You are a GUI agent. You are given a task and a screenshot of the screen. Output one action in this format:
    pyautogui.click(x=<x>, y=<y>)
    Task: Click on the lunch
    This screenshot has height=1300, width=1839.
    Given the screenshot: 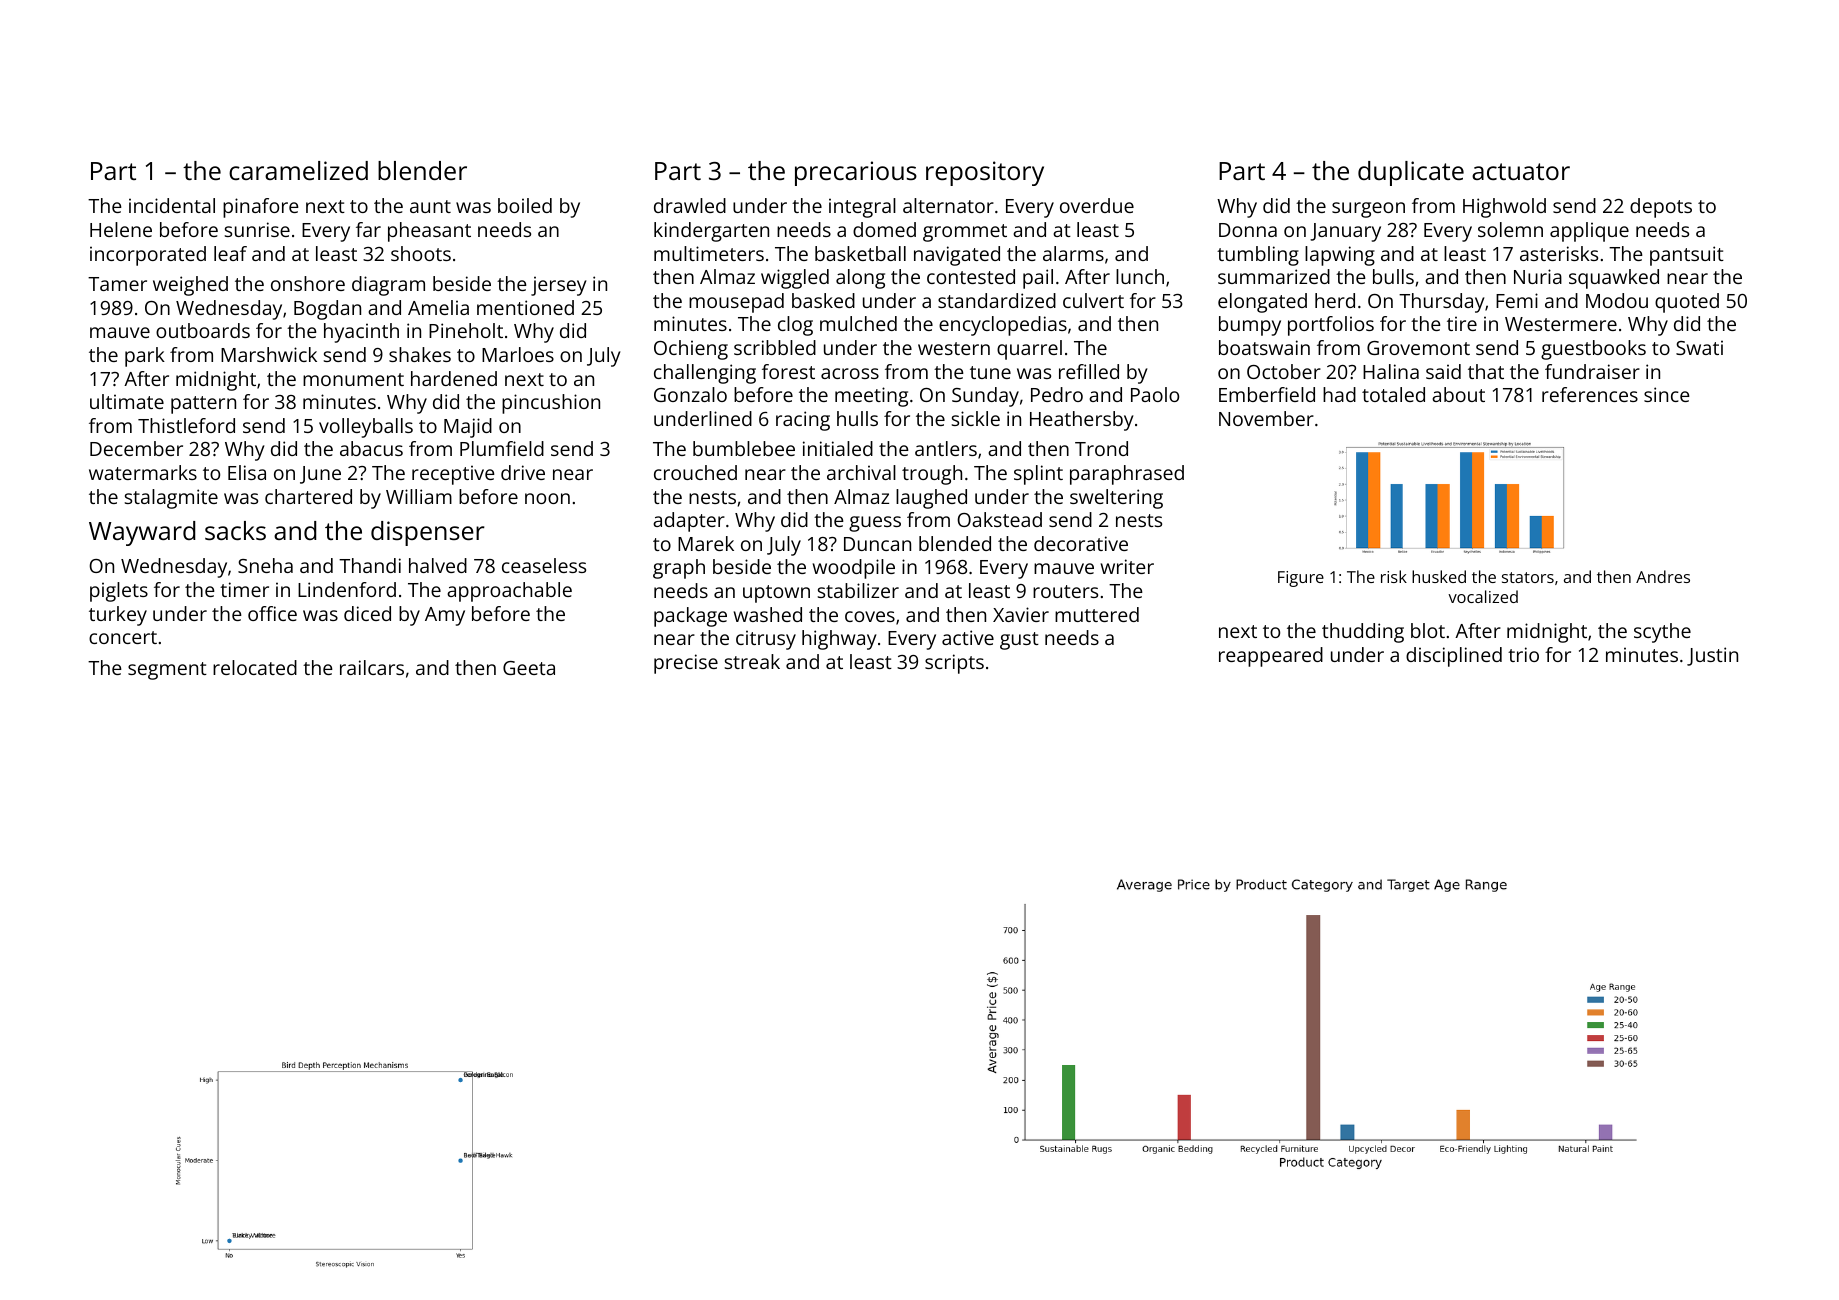 What is the action you would take?
    pyautogui.click(x=1140, y=276)
